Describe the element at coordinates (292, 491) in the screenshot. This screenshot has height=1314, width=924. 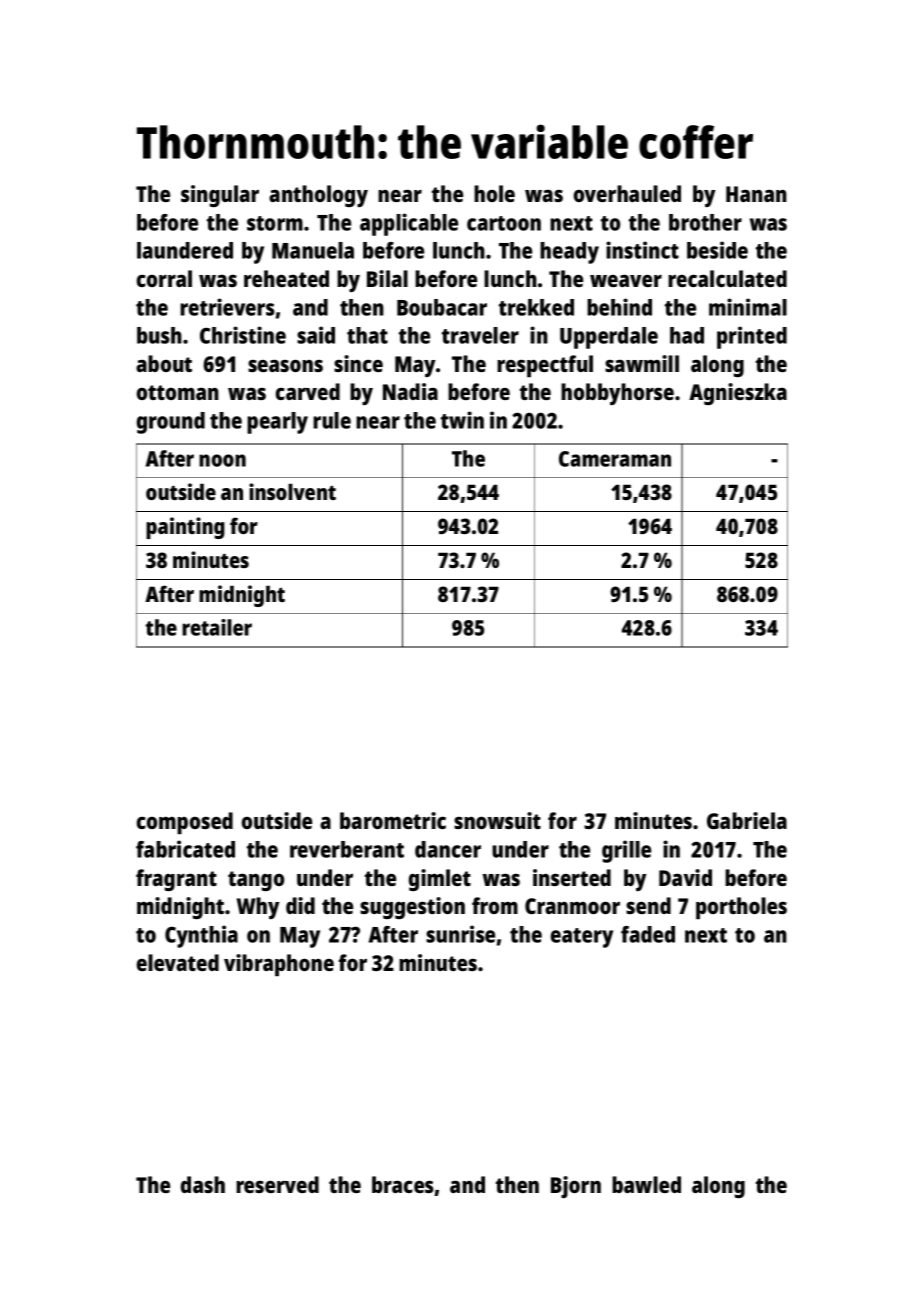
I see `insolvent` at that location.
